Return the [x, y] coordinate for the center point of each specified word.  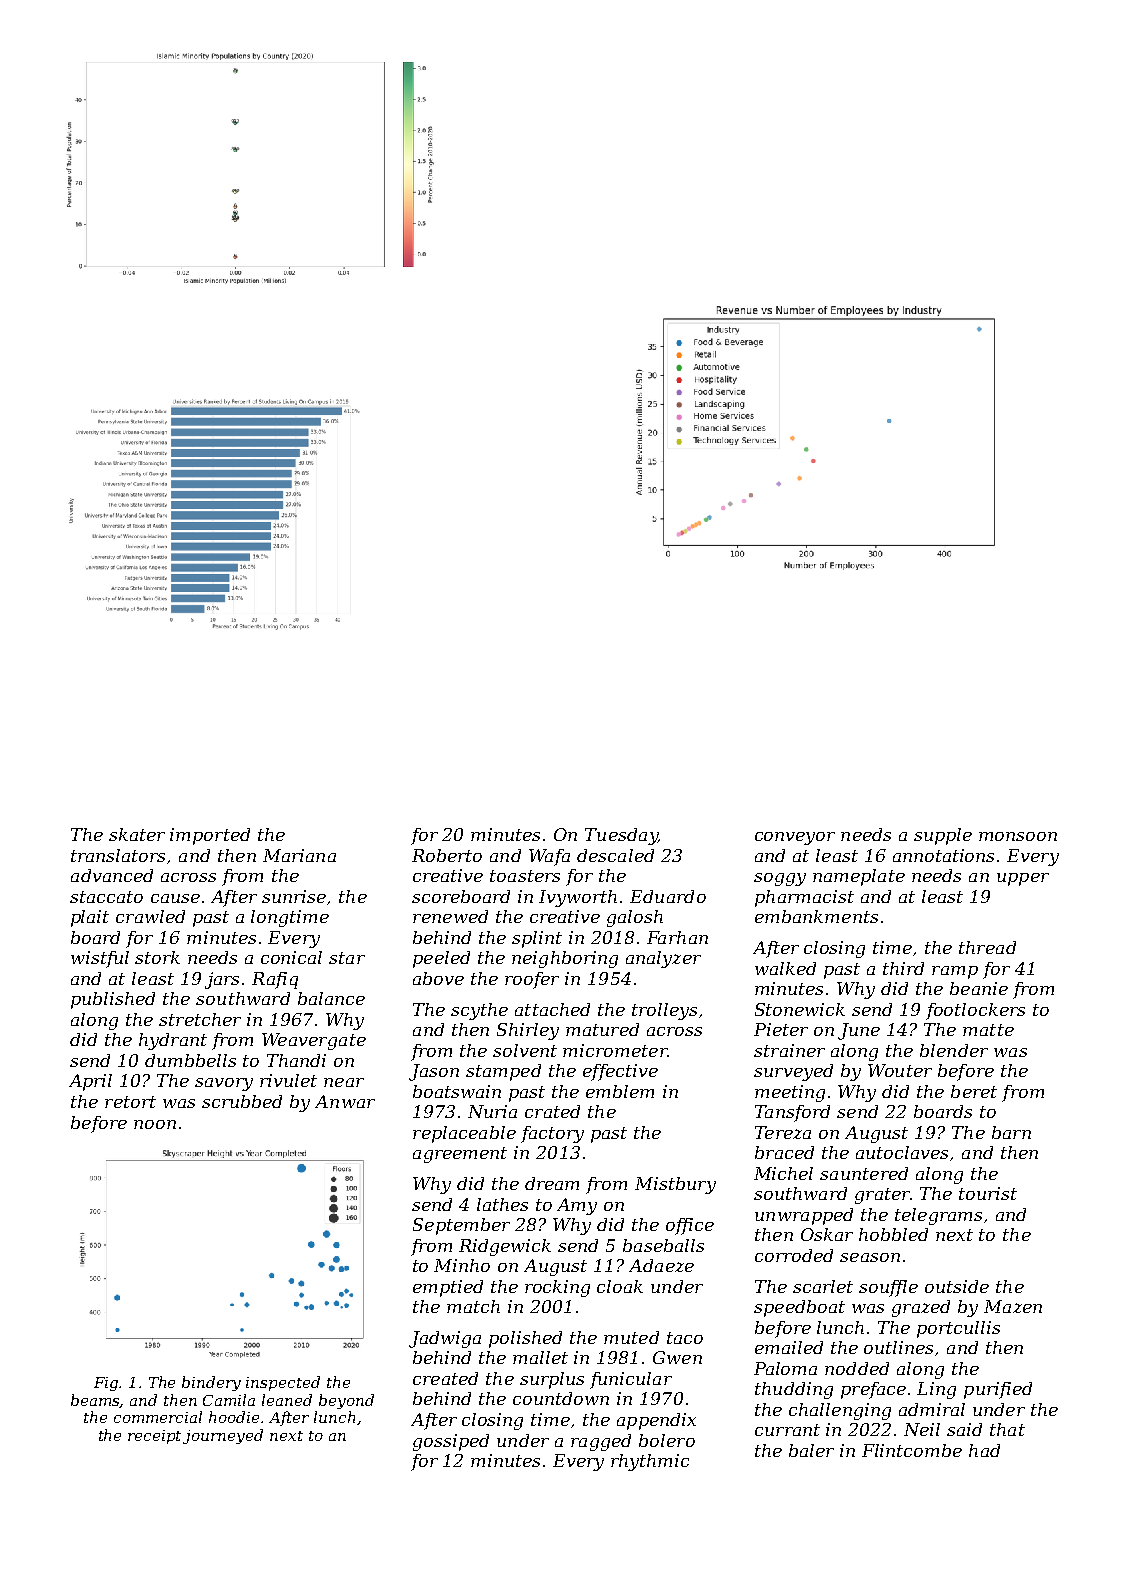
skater [137, 834]
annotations [943, 855]
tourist [988, 1193]
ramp [955, 972]
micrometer [615, 1050]
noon [155, 1124]
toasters [525, 876]
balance [331, 998]
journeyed [223, 1436]
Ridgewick [505, 1247]
